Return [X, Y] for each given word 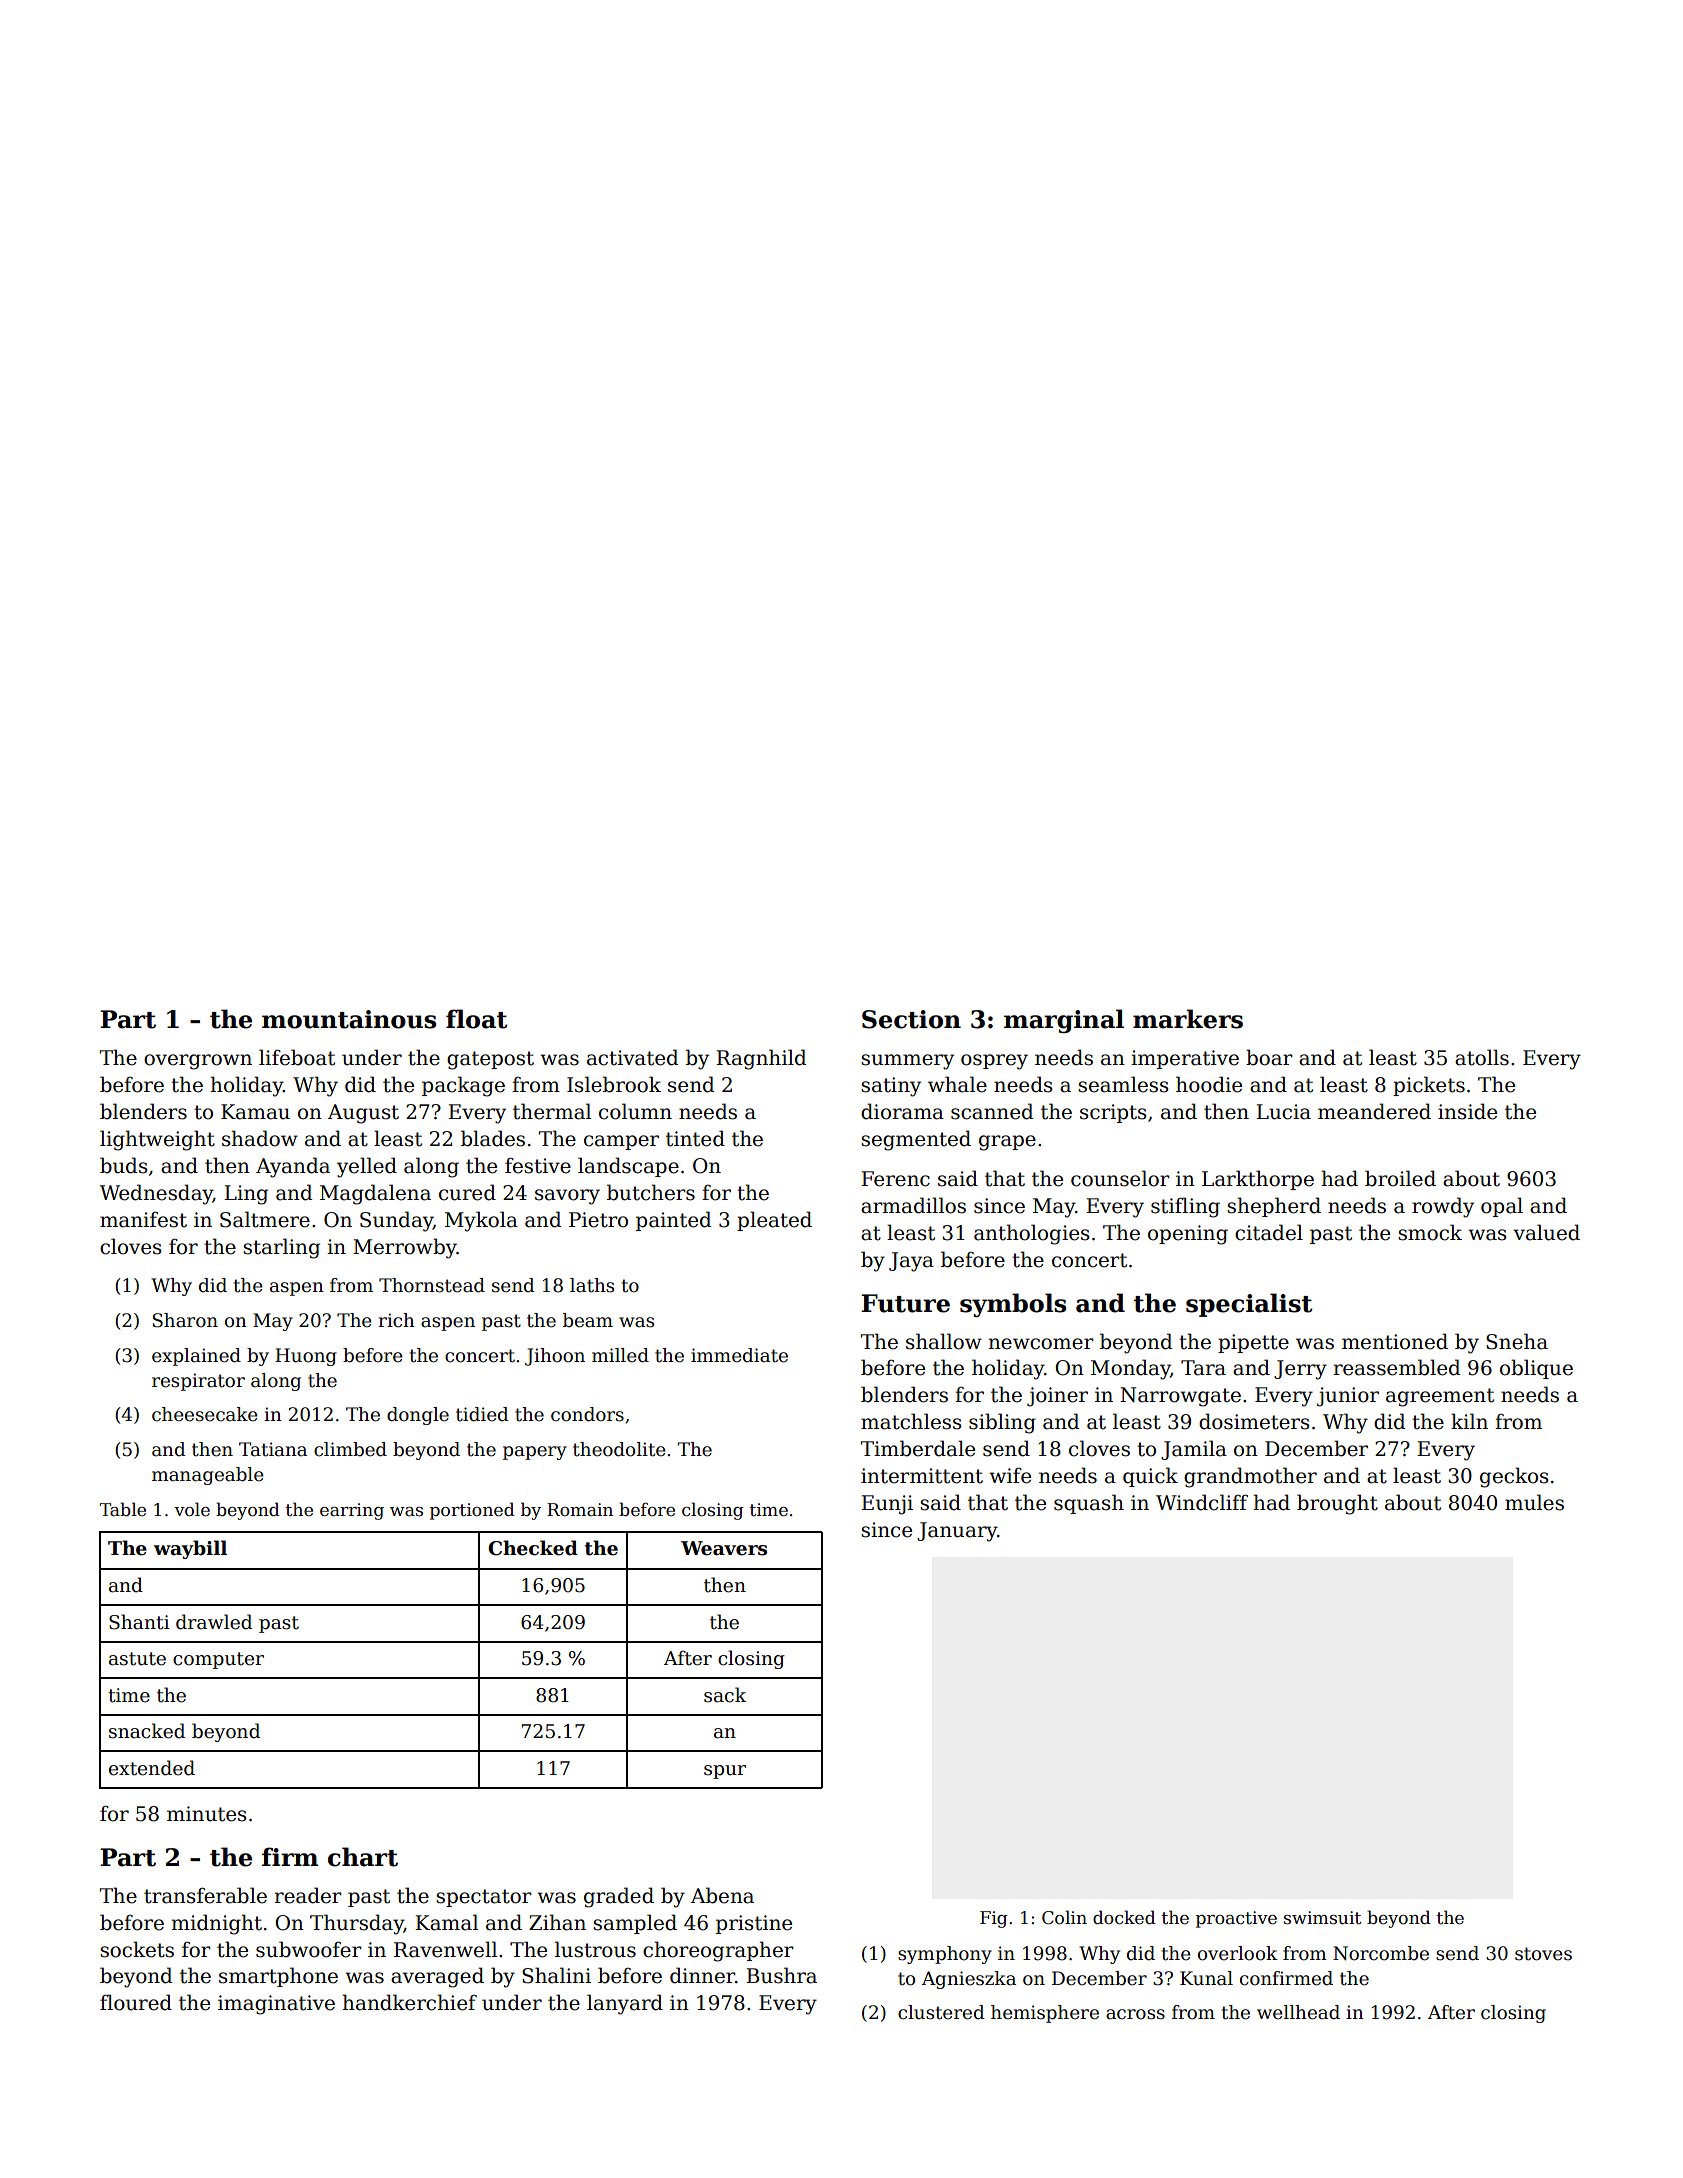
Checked [533, 1548]
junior [1348, 1397]
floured [136, 2002]
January [957, 1532]
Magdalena [375, 1194]
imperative [1185, 1059]
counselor [1120, 1178]
